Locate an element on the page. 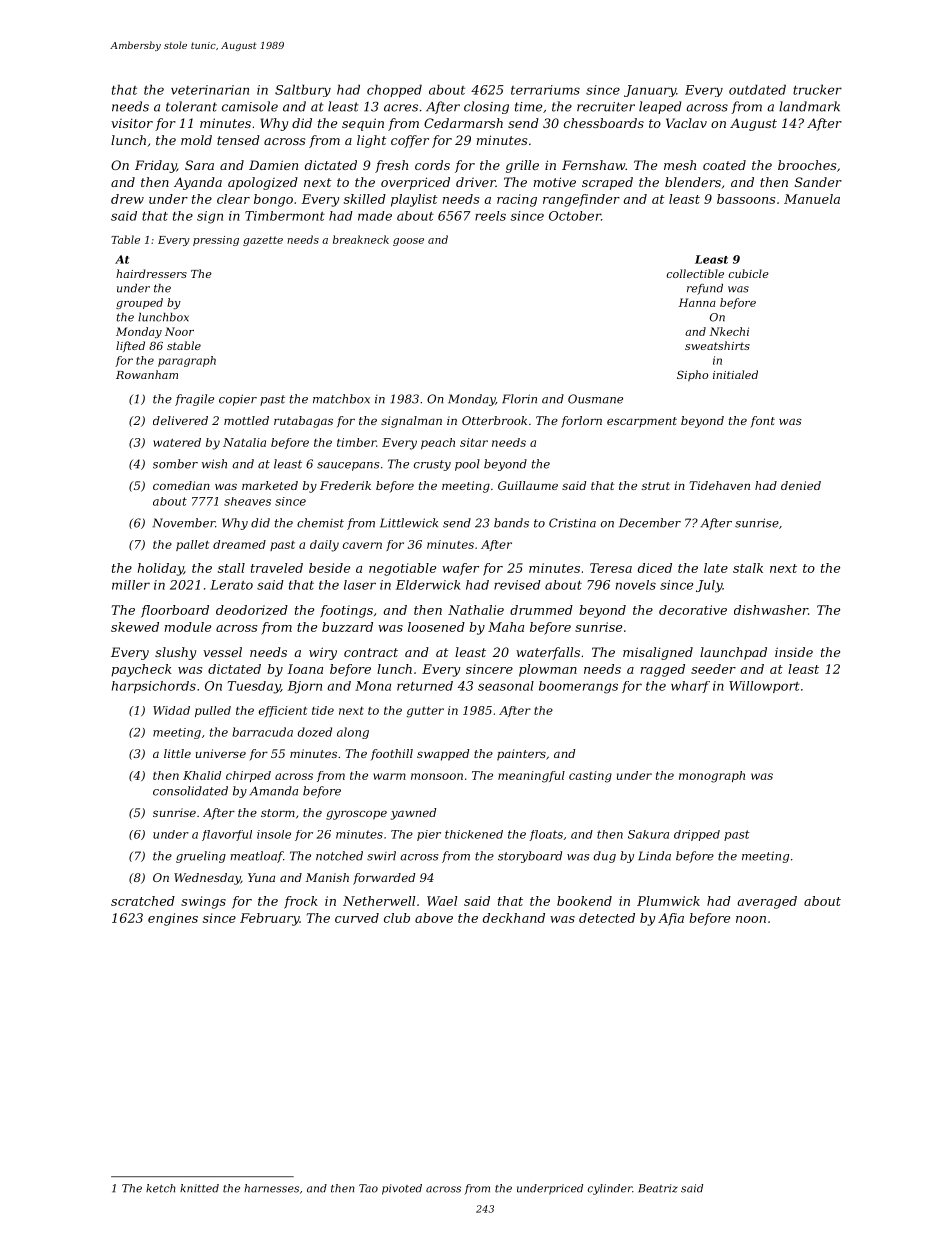  gyroscope is located at coordinates (356, 815).
